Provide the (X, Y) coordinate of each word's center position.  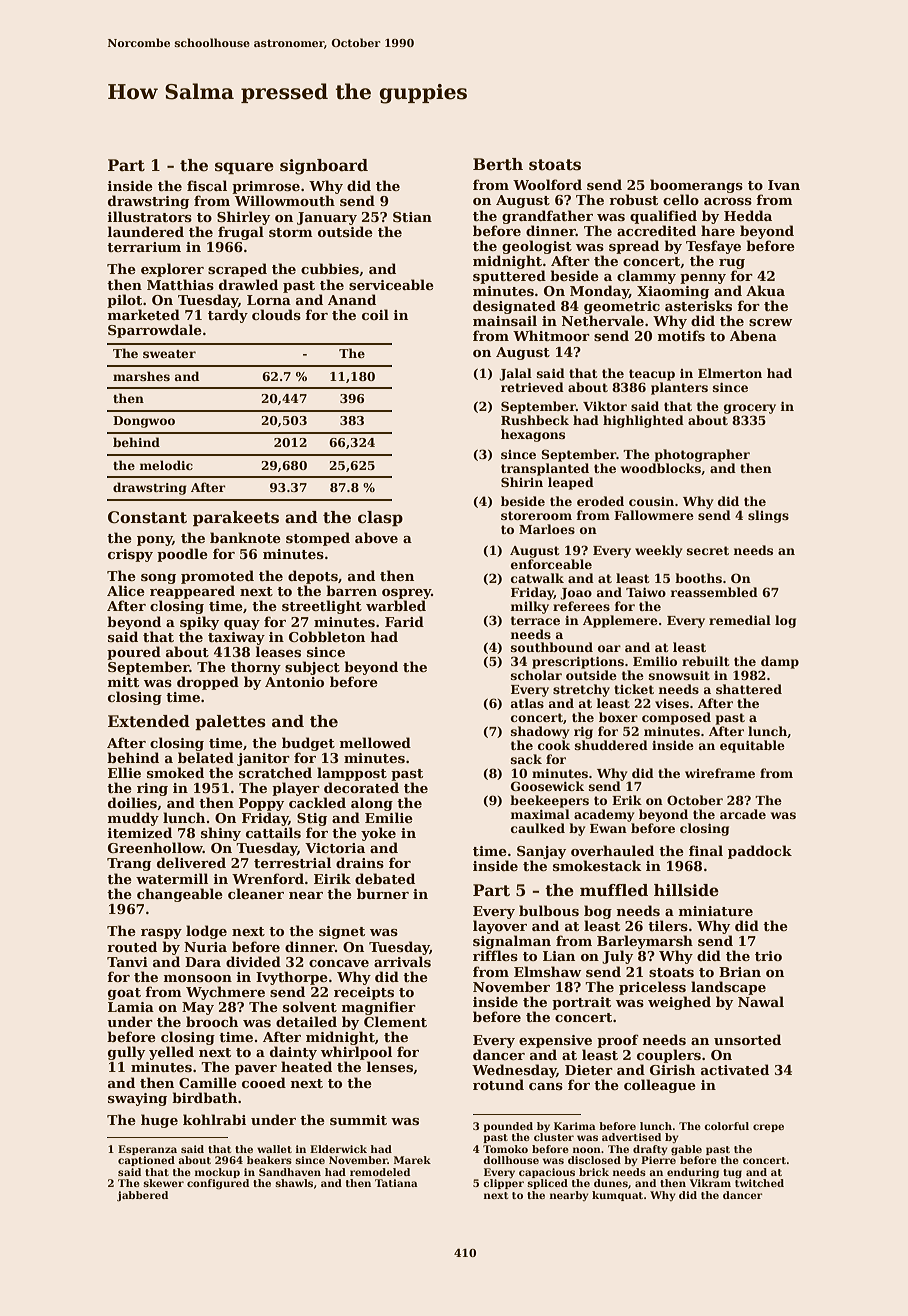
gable (686, 1150)
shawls (294, 1183)
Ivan (784, 185)
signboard (324, 167)
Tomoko (505, 1149)
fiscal (207, 185)
